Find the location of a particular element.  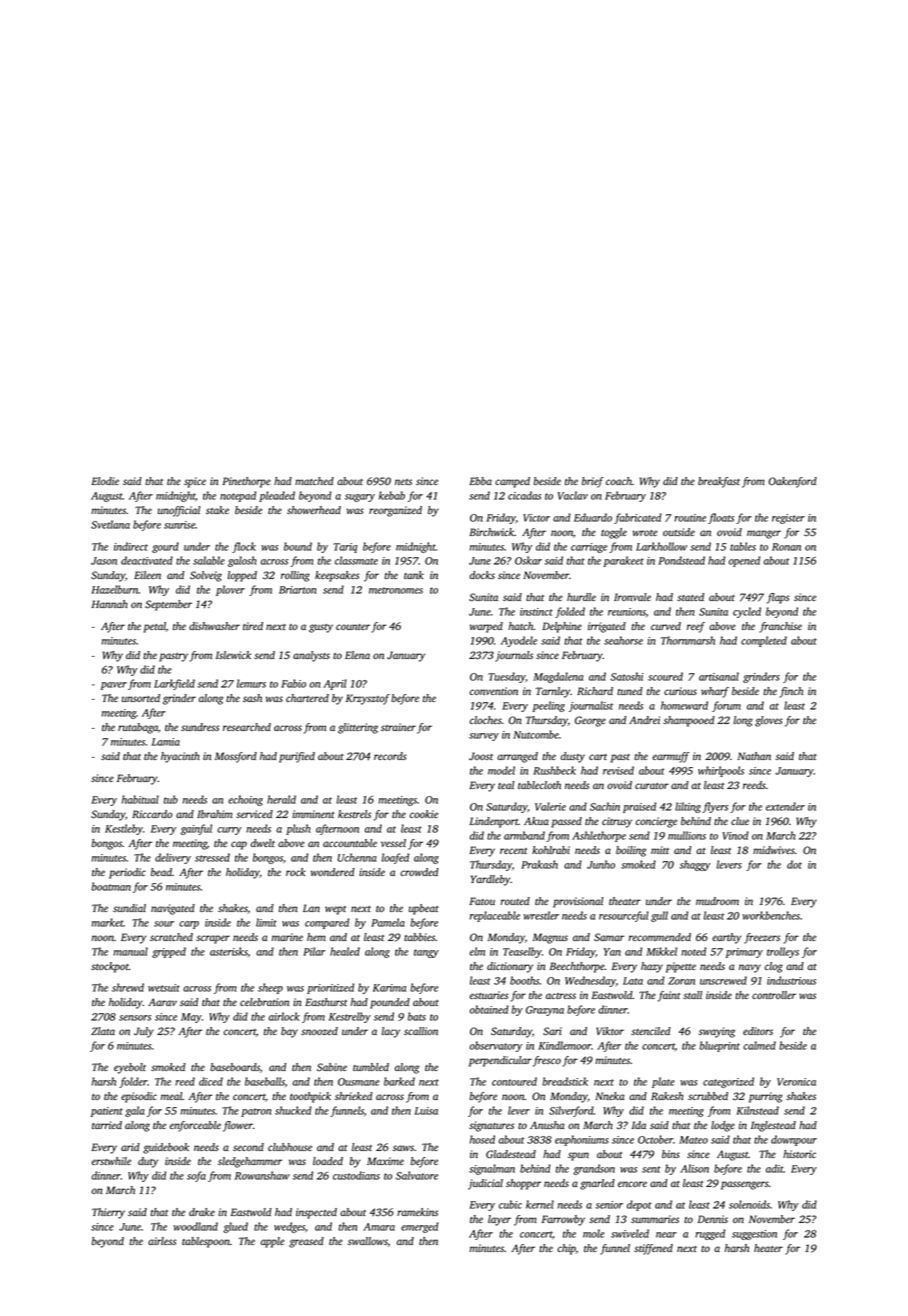

stated is located at coordinates (690, 597).
